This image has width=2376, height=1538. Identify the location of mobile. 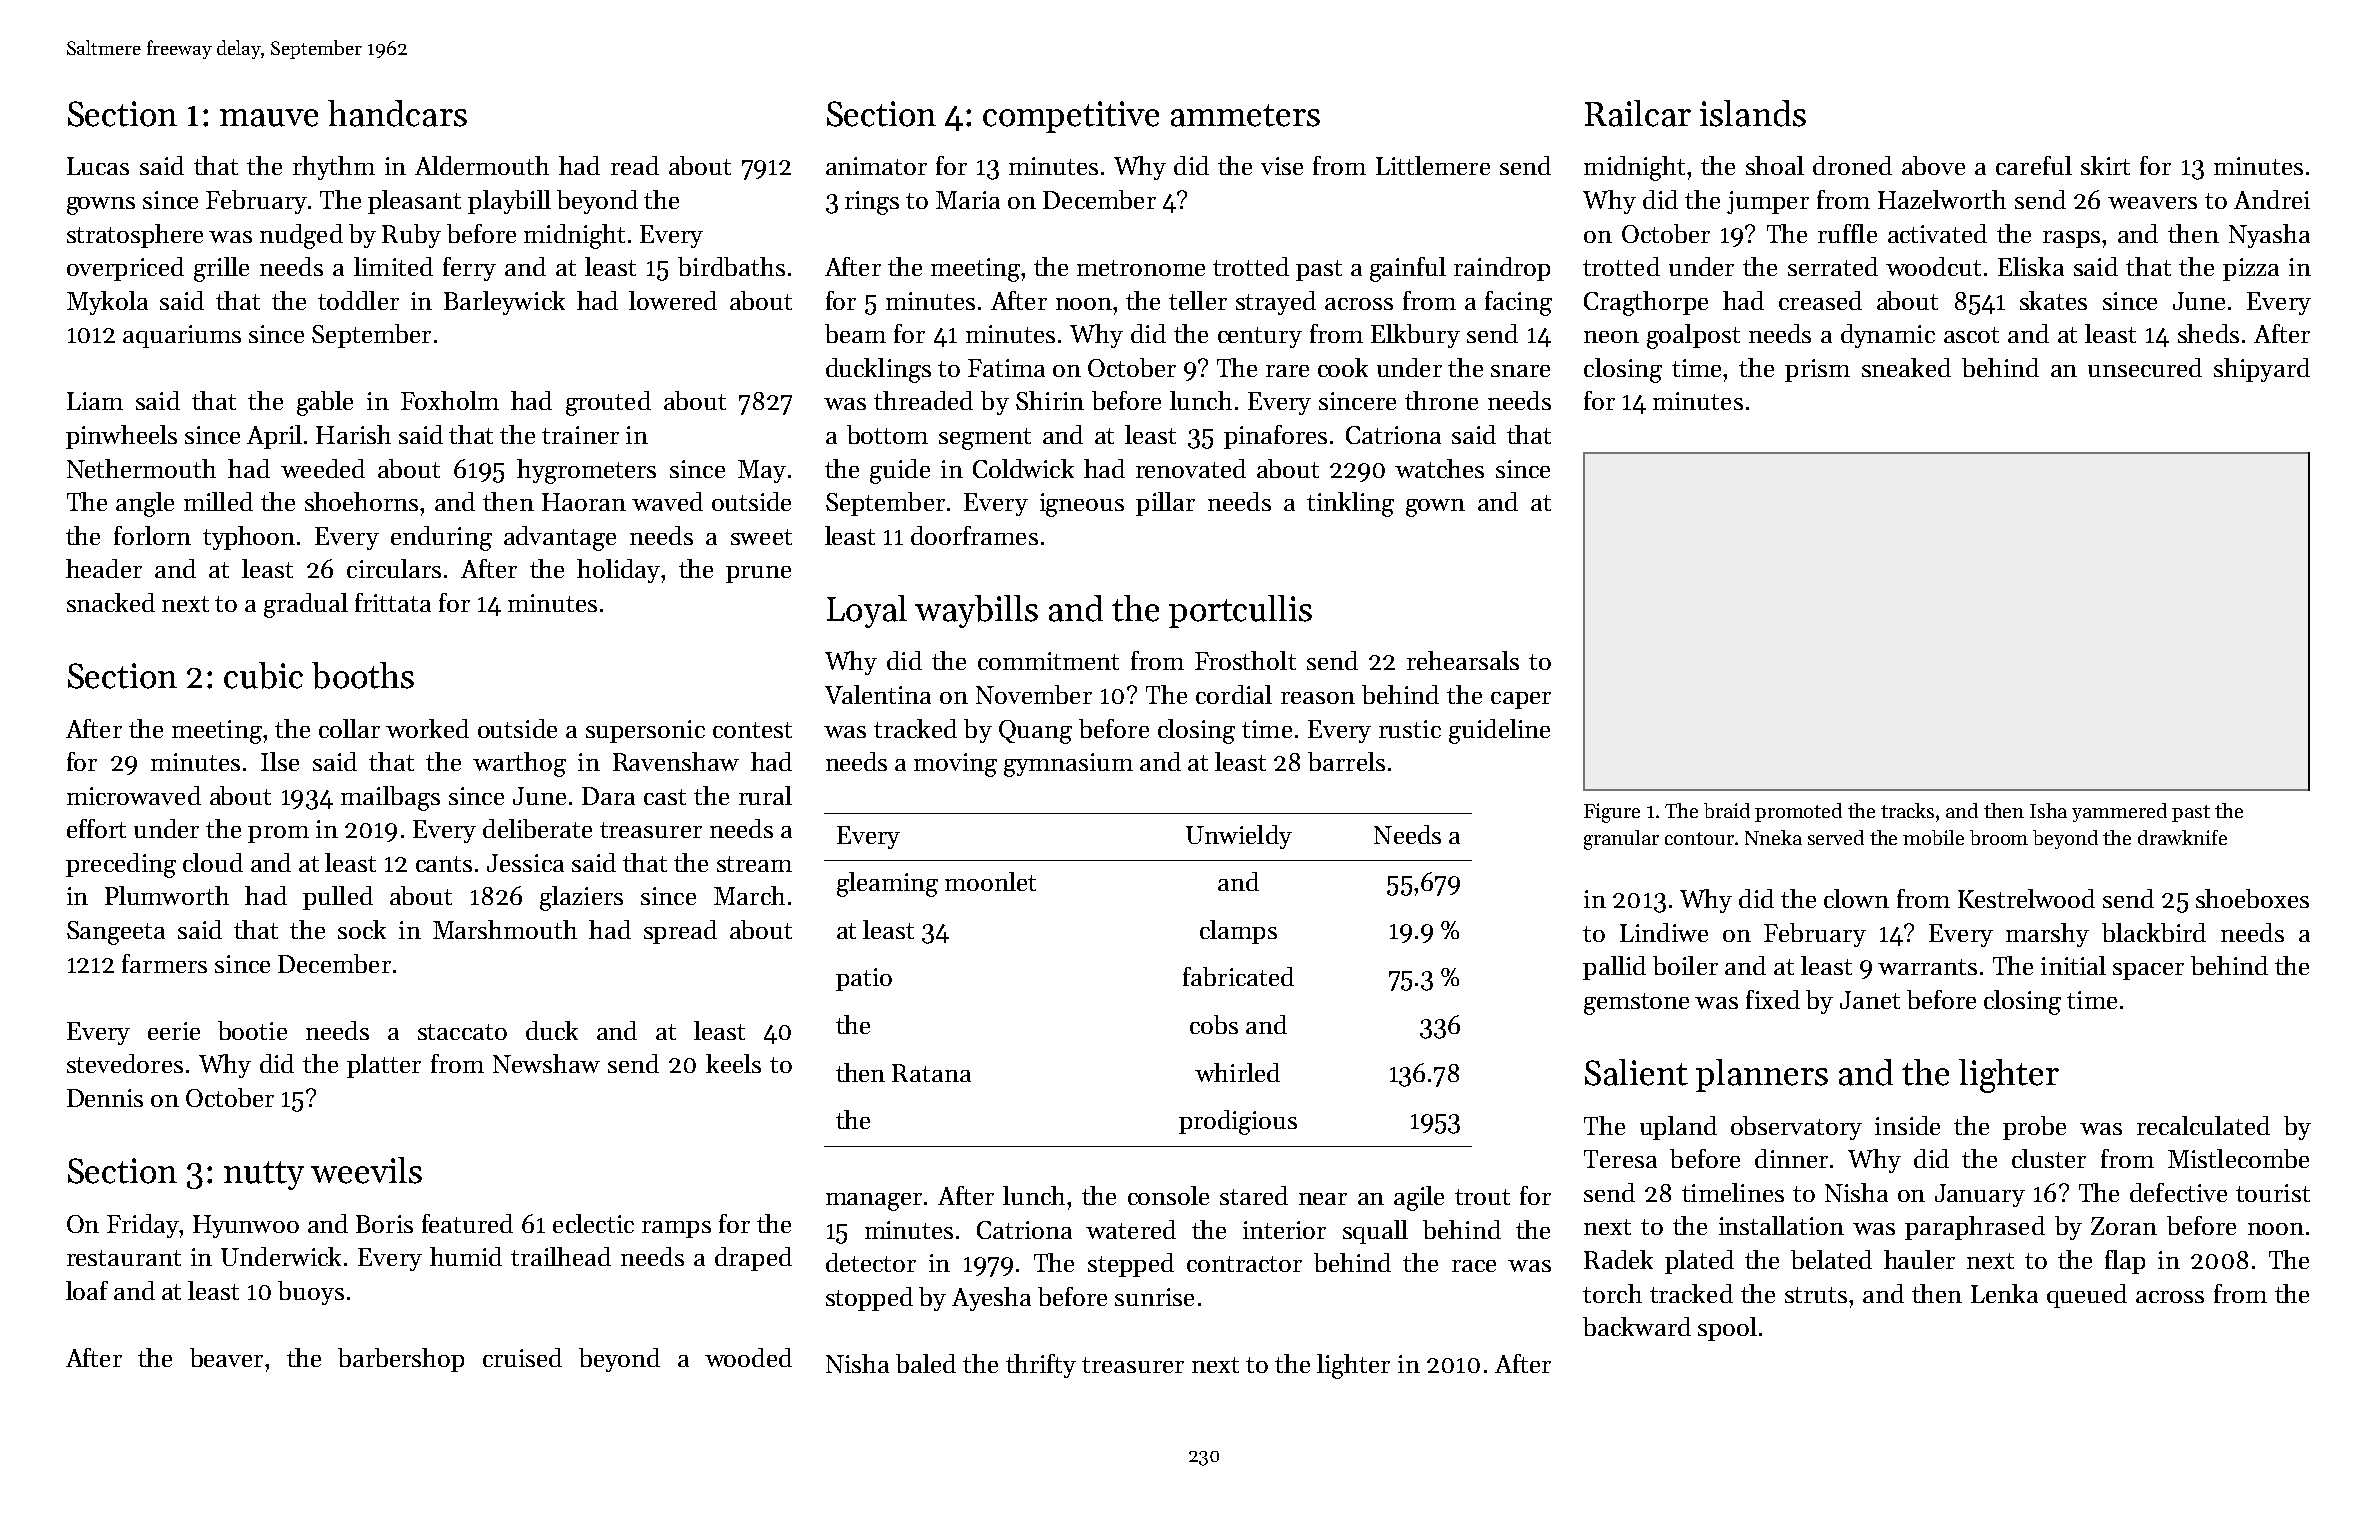
(1933, 837).
